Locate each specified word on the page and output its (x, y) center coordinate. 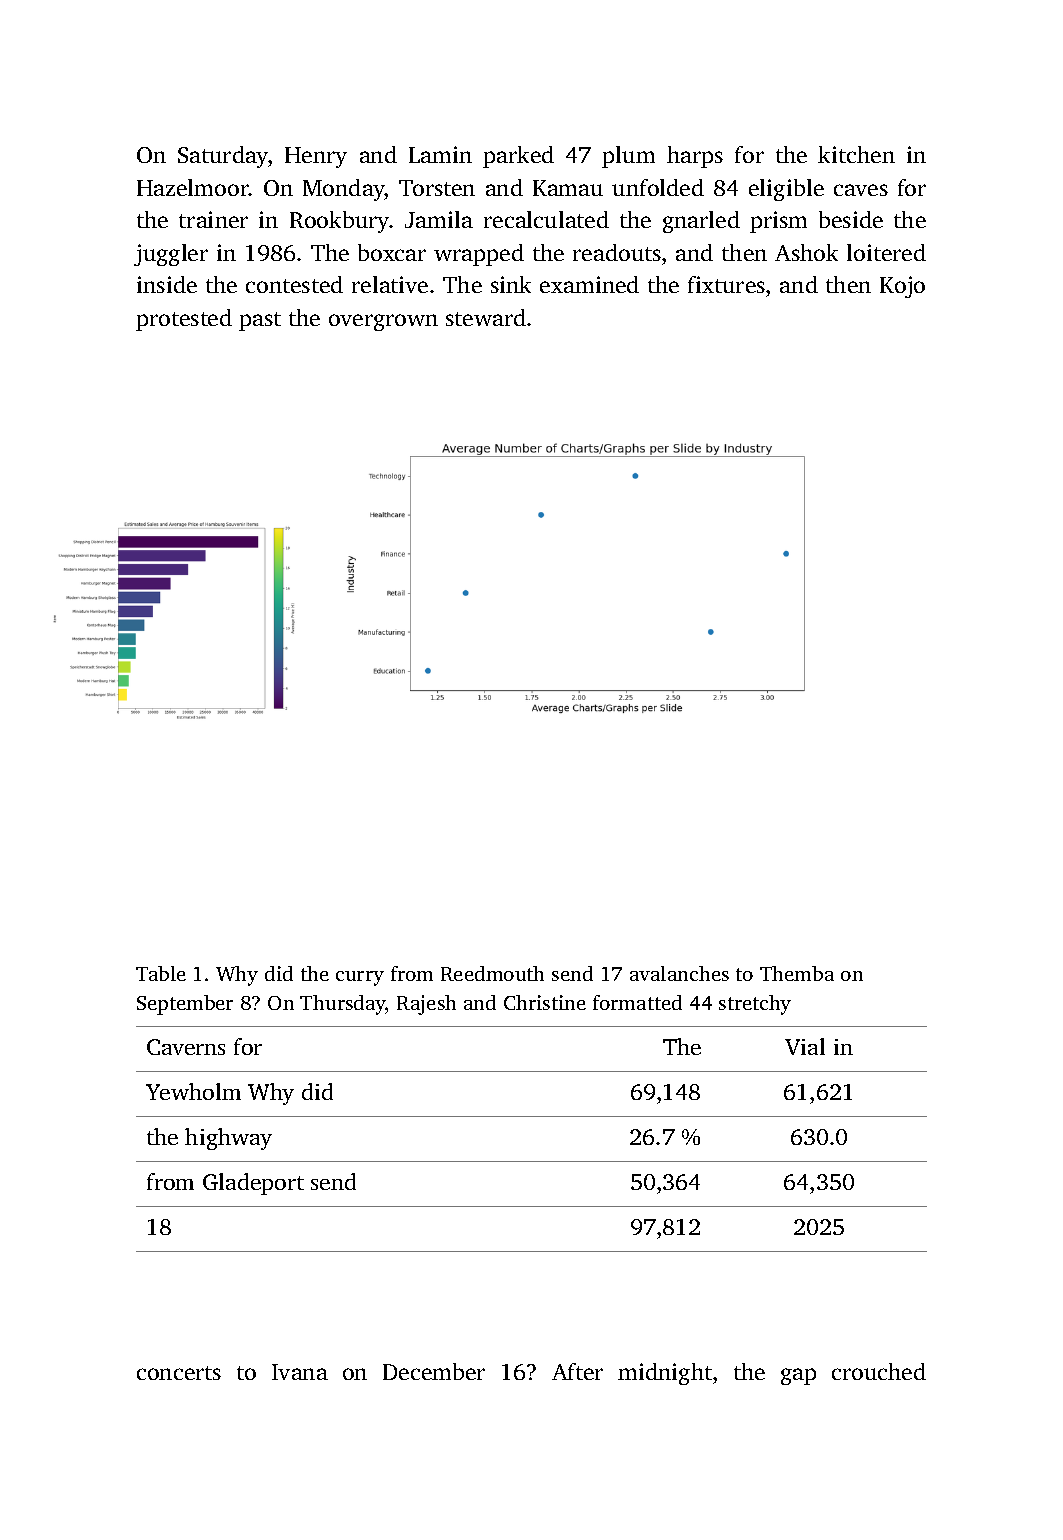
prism (778, 222)
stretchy (755, 1005)
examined (589, 284)
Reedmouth (492, 973)
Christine (545, 1002)
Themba (797, 973)
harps (695, 157)
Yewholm (193, 1091)
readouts (617, 252)
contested (294, 284)
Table (161, 973)
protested (184, 320)
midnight (665, 1374)
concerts (179, 1373)
